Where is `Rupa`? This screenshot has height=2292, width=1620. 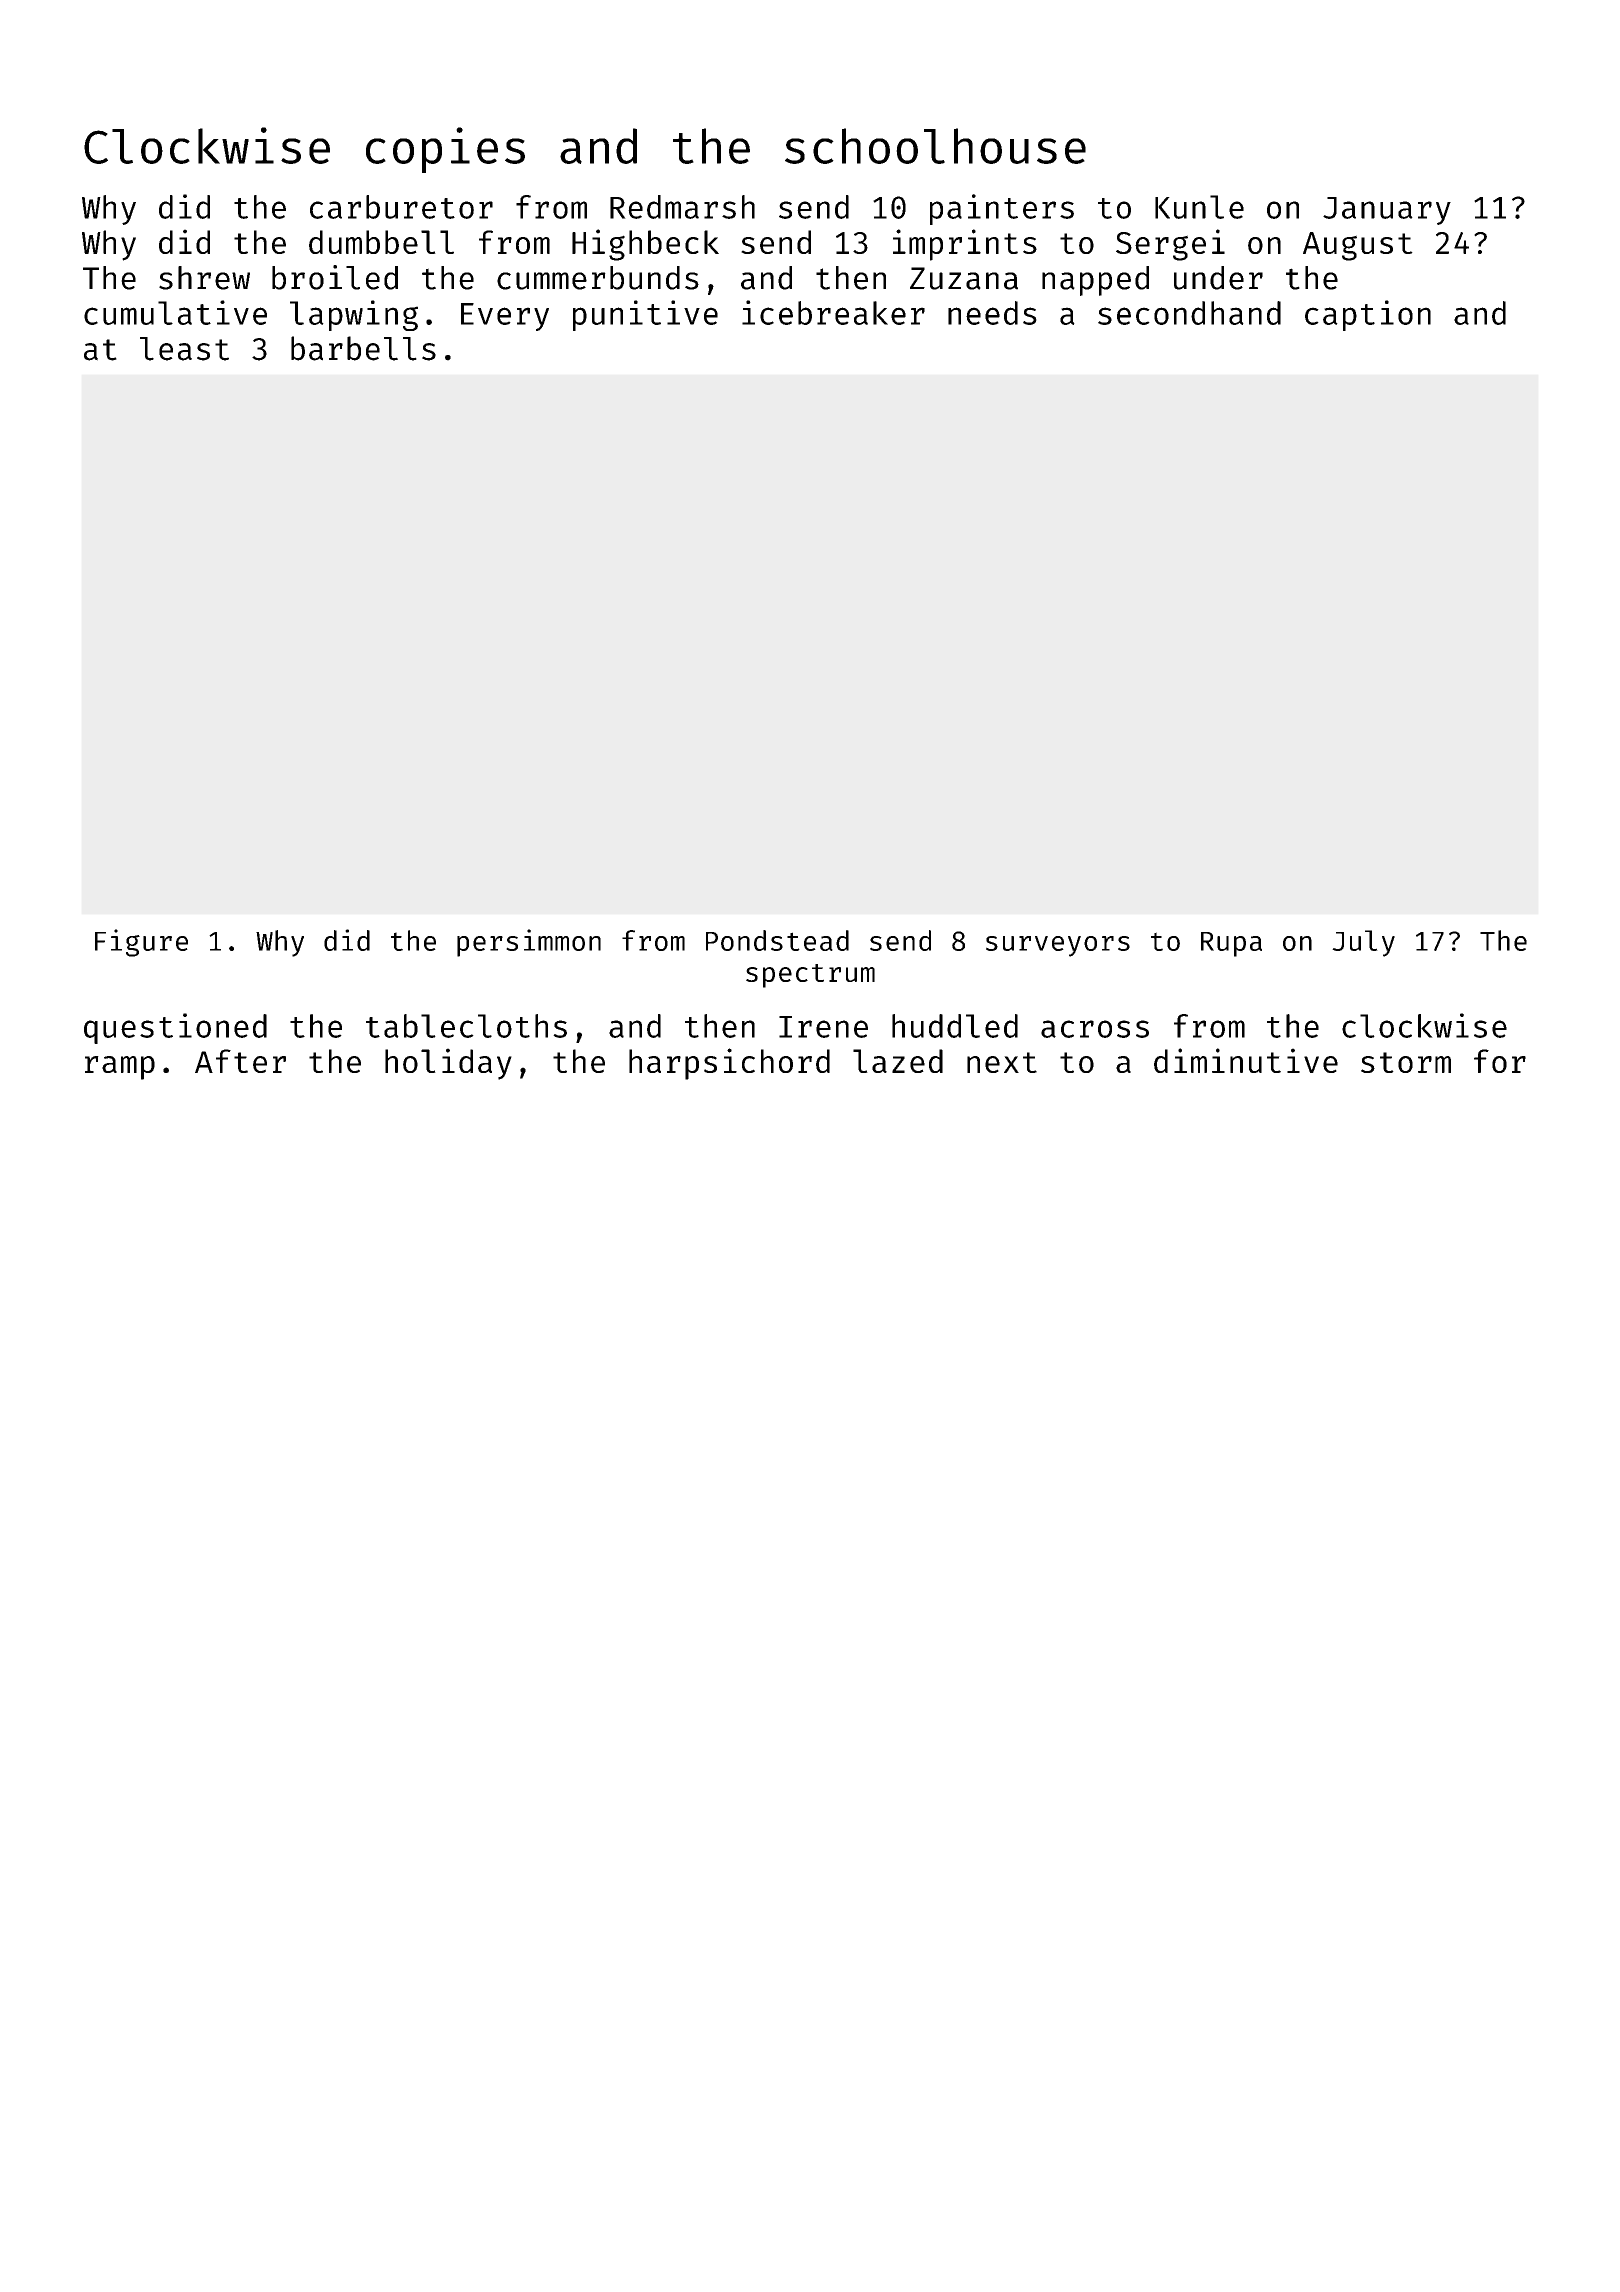 Rupa is located at coordinates (1231, 944).
